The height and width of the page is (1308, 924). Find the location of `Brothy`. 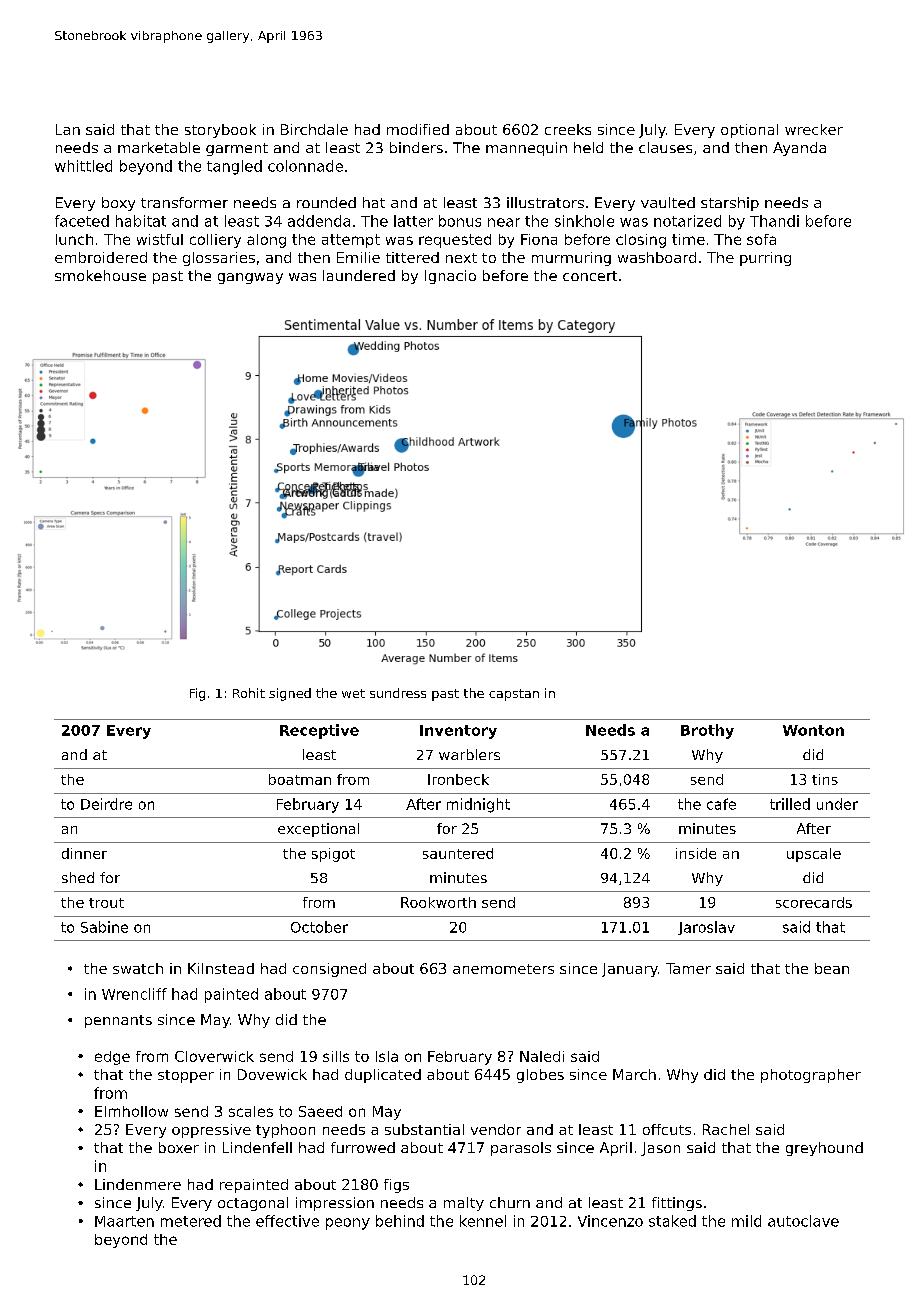

Brothy is located at coordinates (707, 731).
